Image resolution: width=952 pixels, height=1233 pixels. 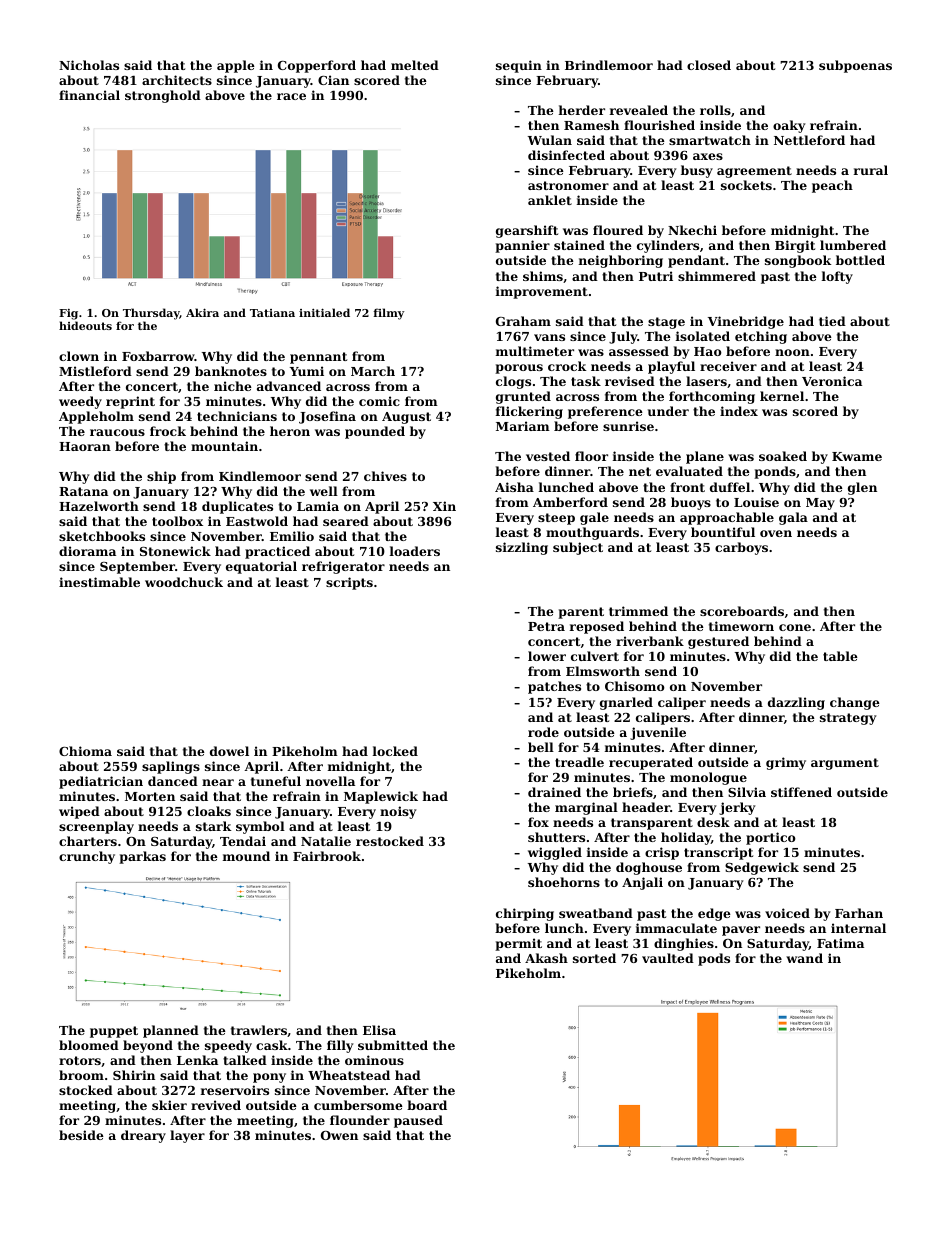 What do you see at coordinates (395, 751) in the document?
I see `locked` at bounding box center [395, 751].
